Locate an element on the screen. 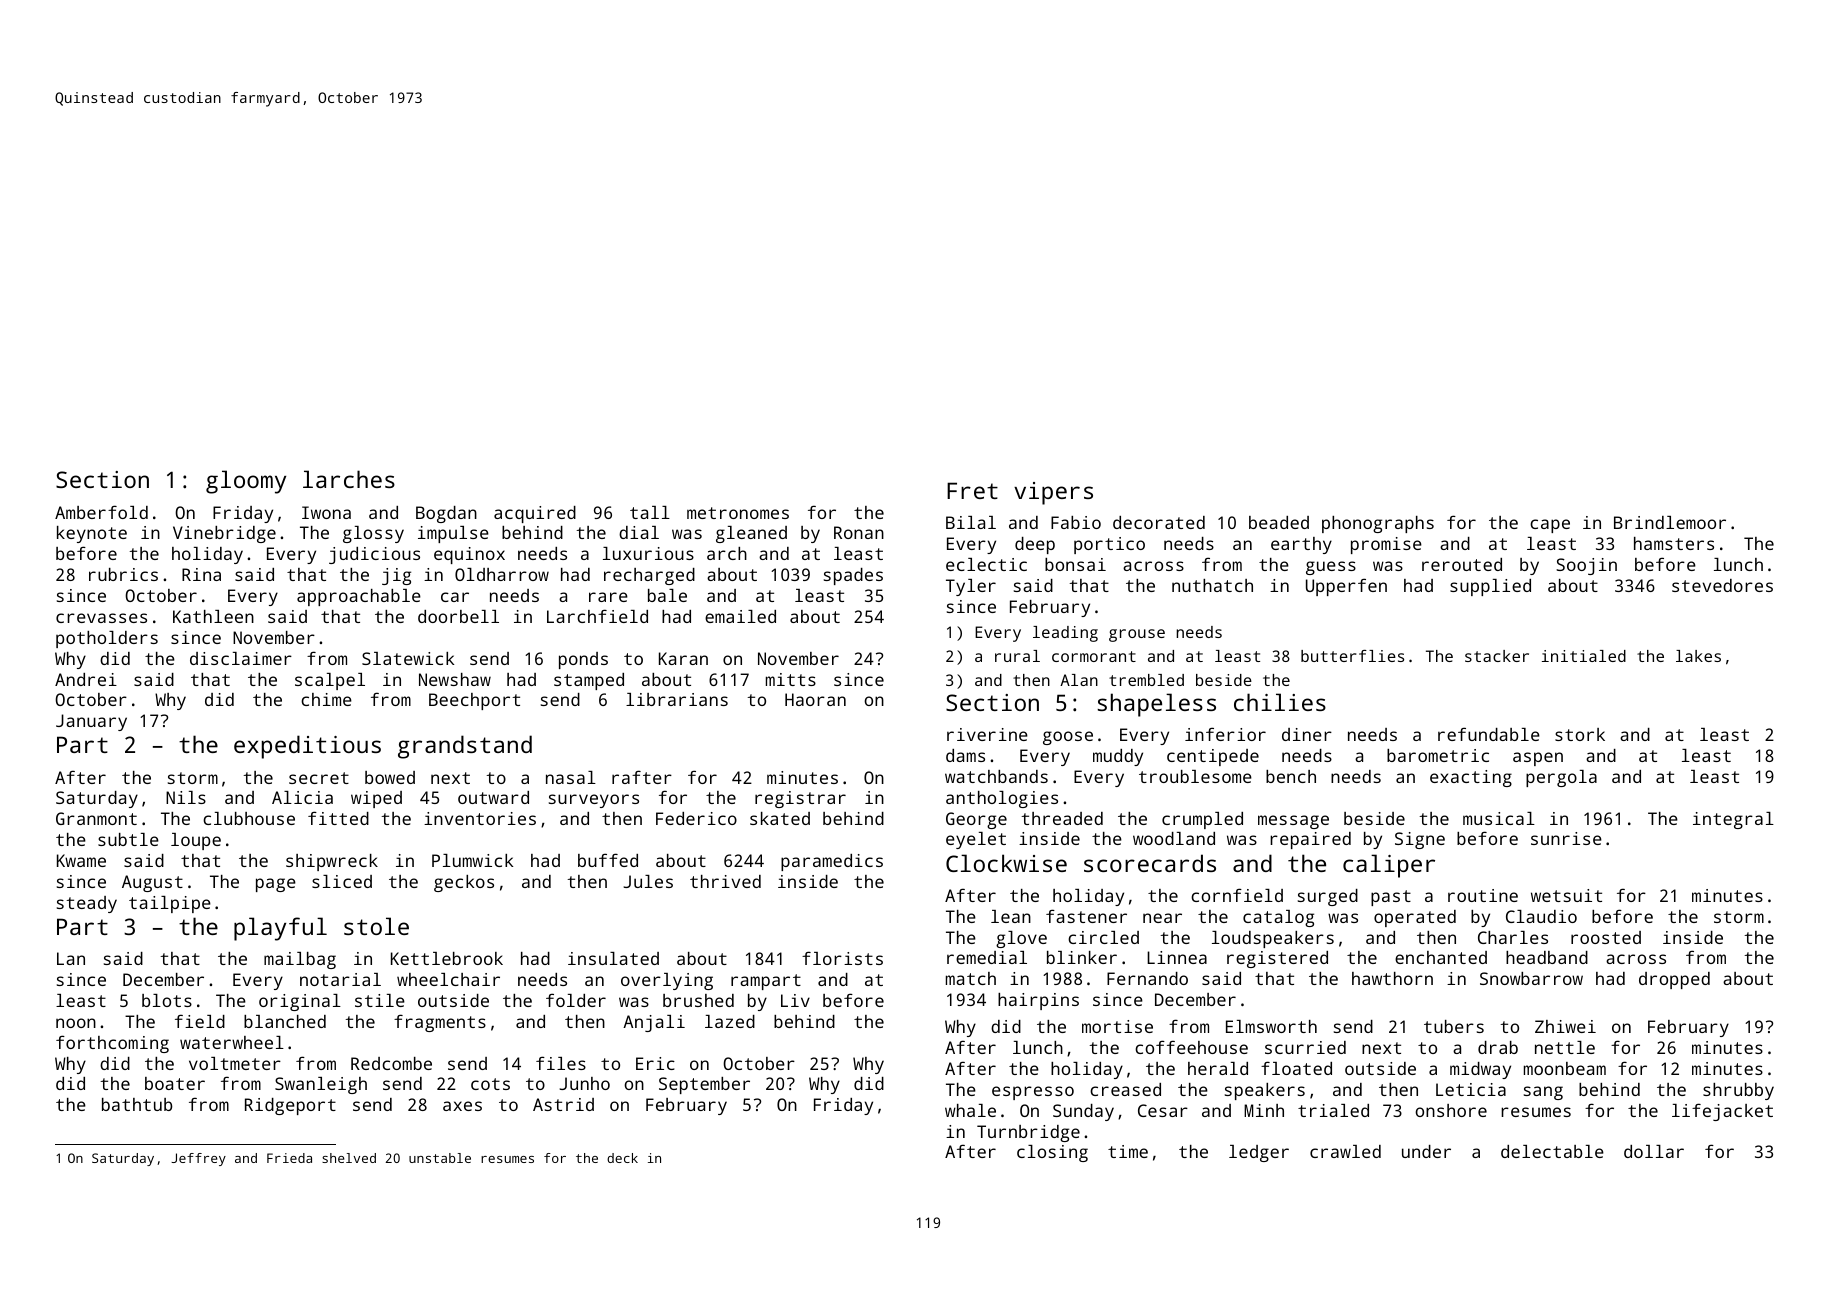  deck is located at coordinates (622, 1158).
